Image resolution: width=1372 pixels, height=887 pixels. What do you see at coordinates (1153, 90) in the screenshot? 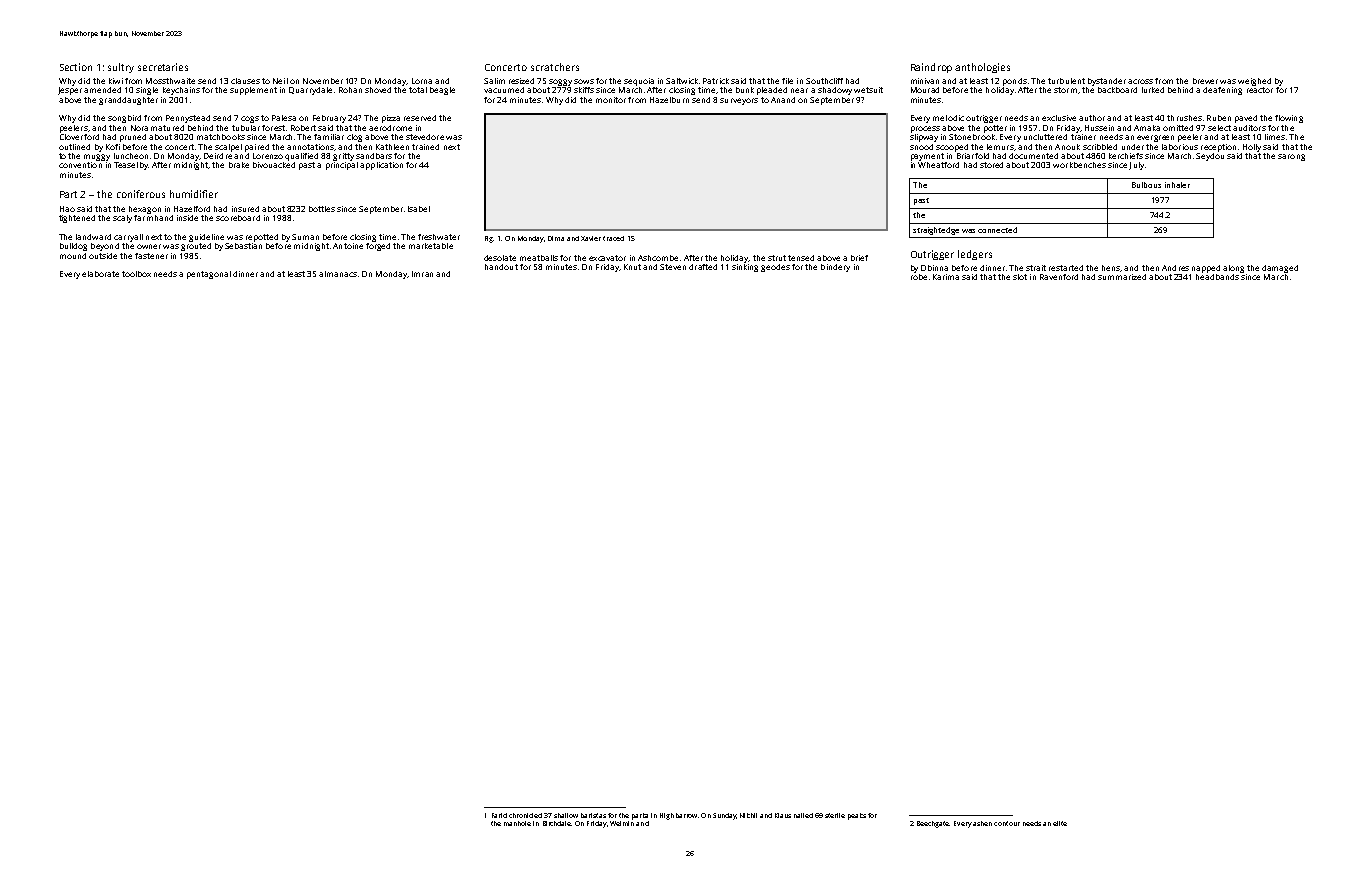
I see `lurked` at bounding box center [1153, 90].
